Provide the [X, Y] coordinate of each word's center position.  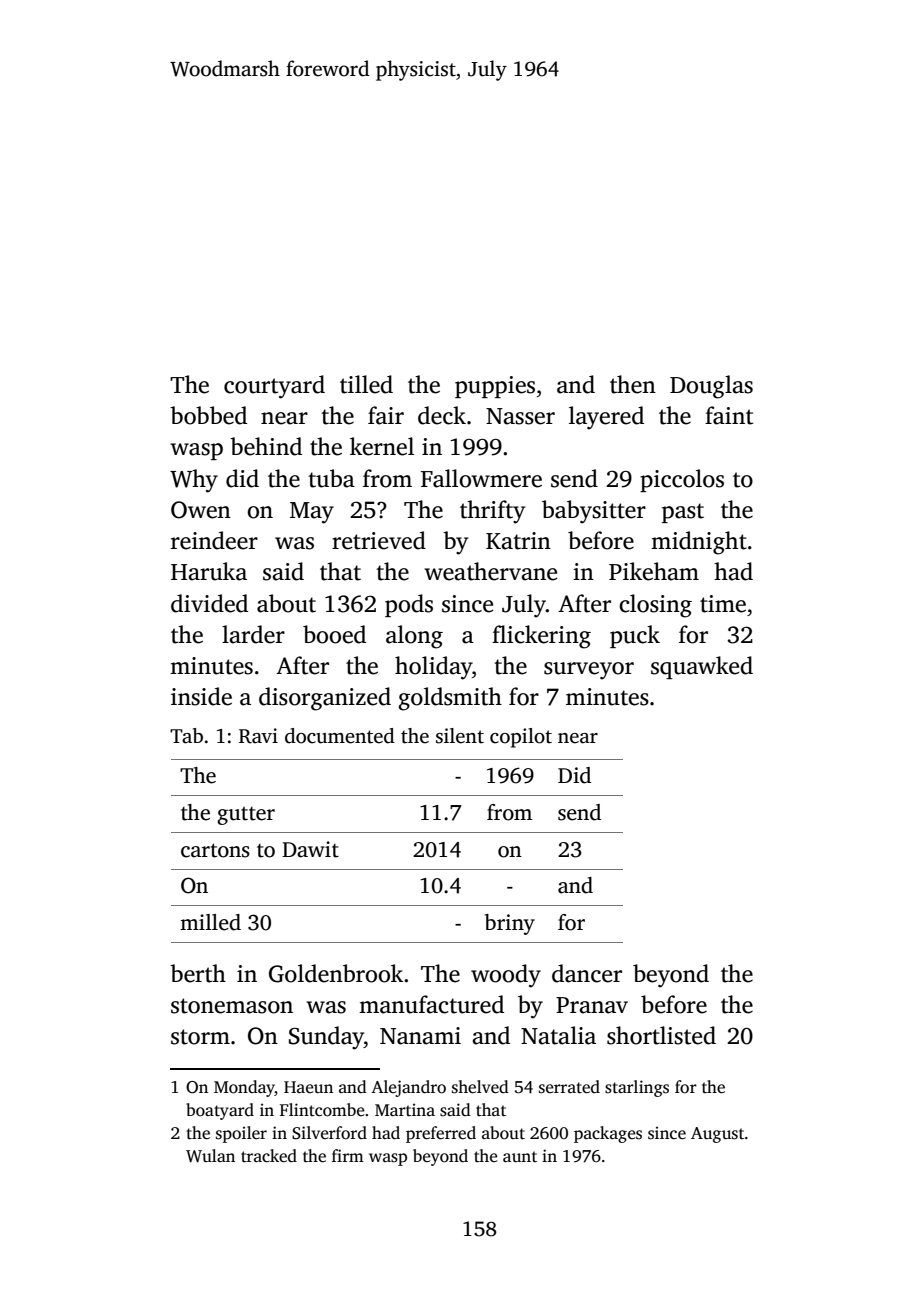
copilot [521, 738]
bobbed [208, 415]
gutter [246, 816]
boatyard [220, 1111]
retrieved [379, 540]
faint [729, 415]
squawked [702, 667]
